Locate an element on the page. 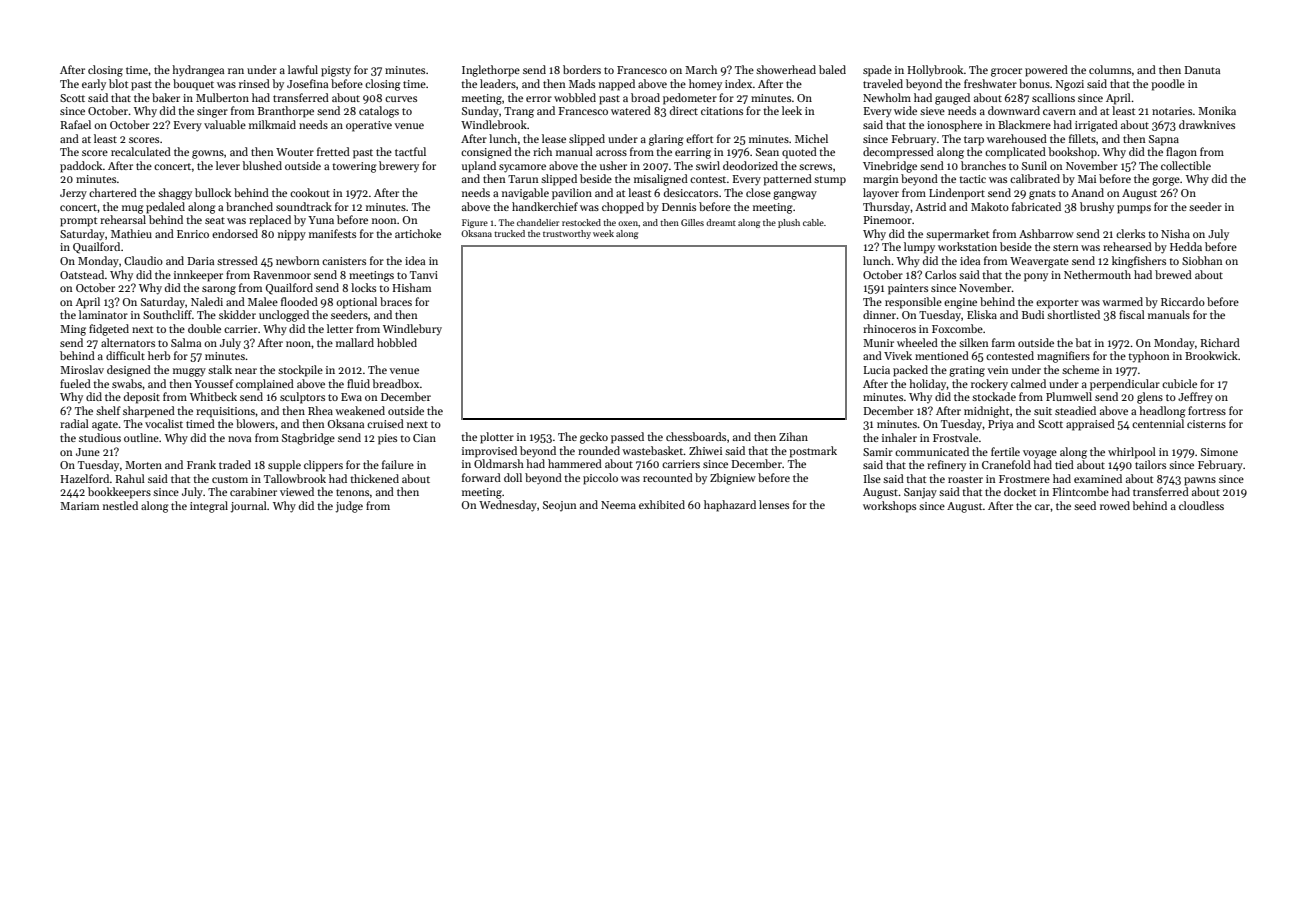 Image resolution: width=1308 pixels, height=924 pixels. blushed is located at coordinates (262, 165).
